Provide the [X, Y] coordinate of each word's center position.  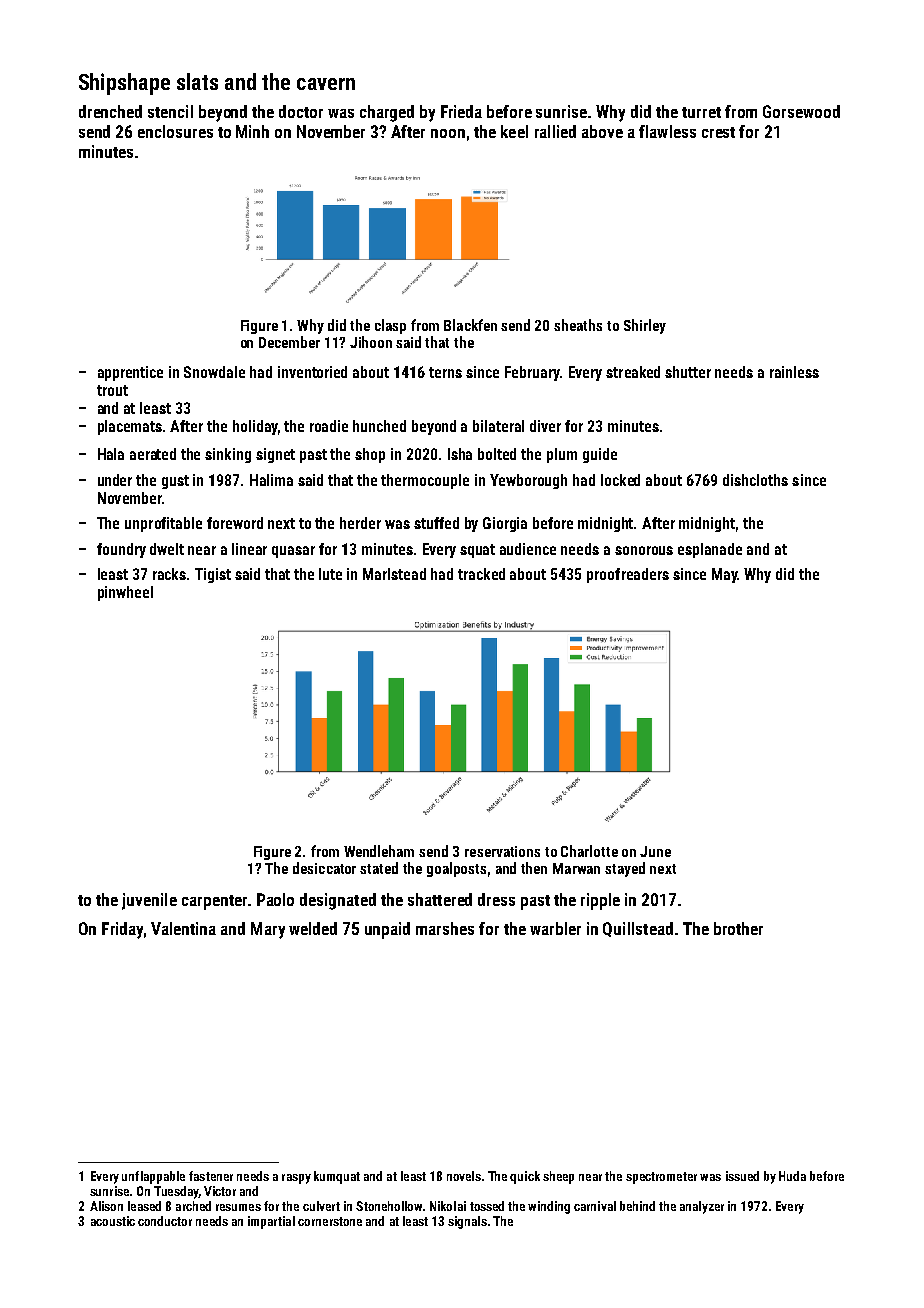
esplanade [710, 550]
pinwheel [125, 593]
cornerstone [330, 1221]
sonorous [644, 550]
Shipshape [124, 84]
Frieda [461, 111]
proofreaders [628, 575]
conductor [165, 1221]
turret [701, 112]
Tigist [213, 575]
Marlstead [394, 574]
